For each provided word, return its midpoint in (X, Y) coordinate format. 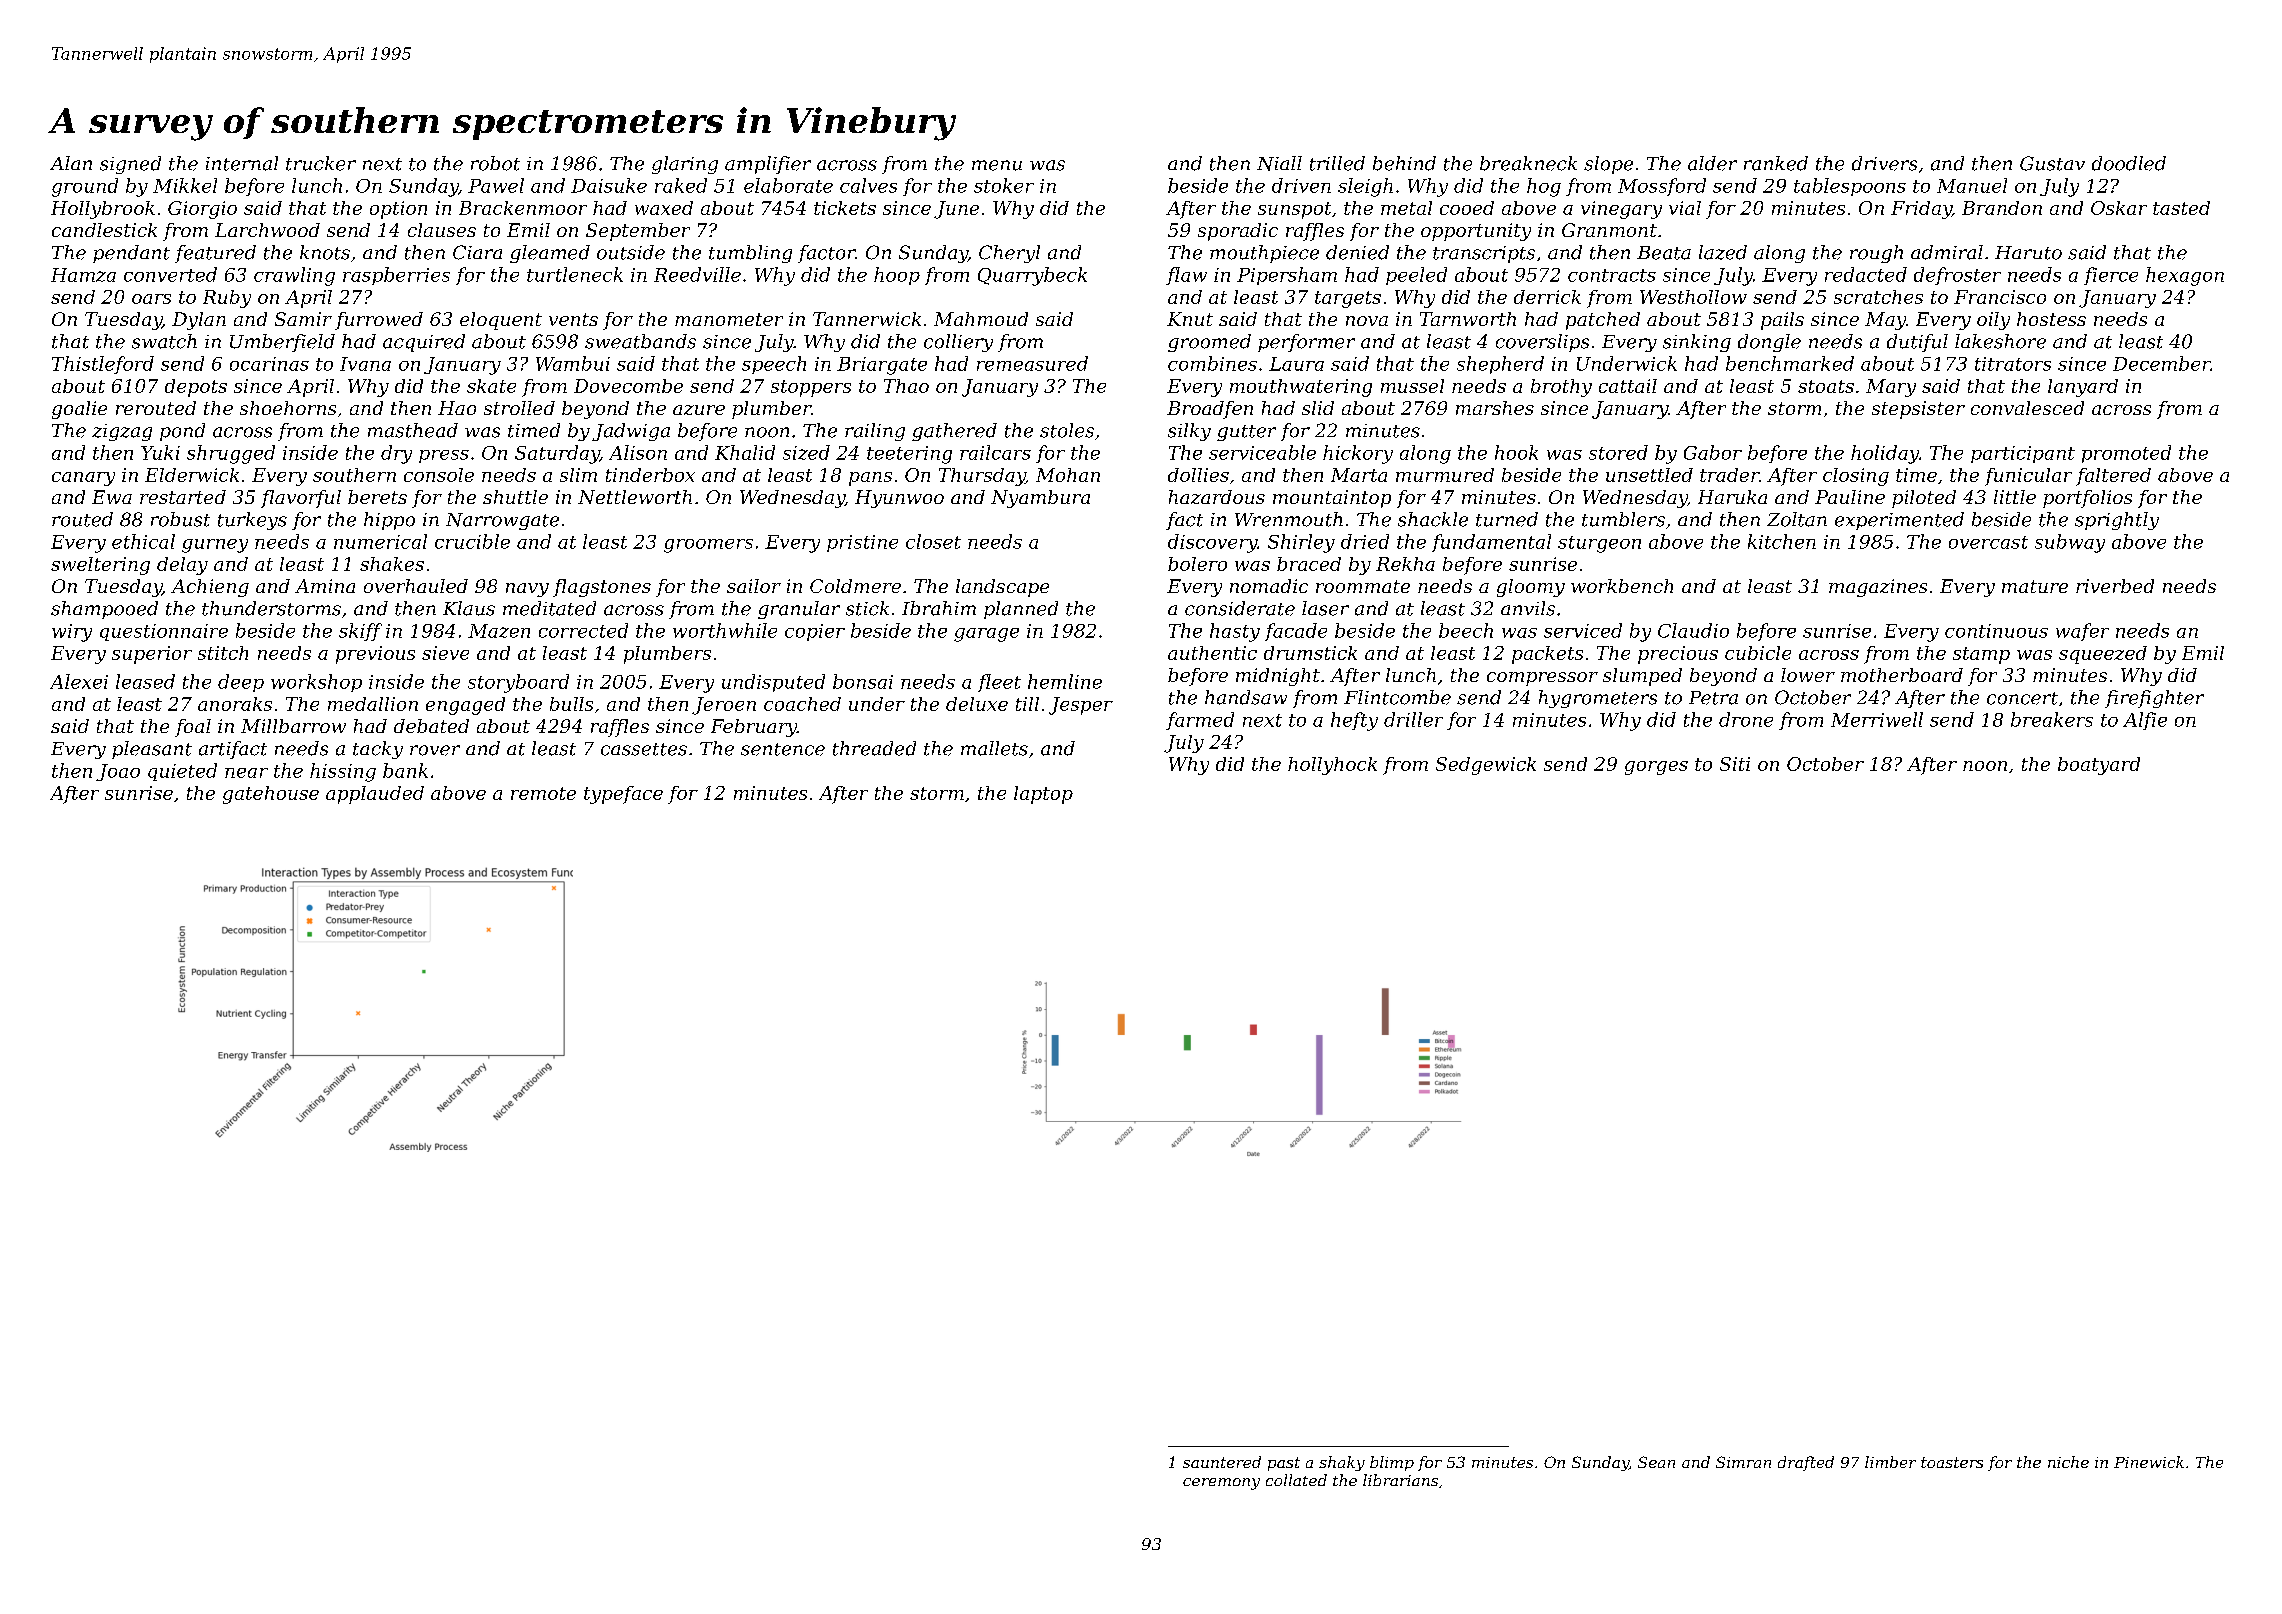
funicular (2028, 477)
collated (1296, 1480)
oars (151, 299)
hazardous (1217, 497)
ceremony (1221, 1484)
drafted (1806, 1463)
